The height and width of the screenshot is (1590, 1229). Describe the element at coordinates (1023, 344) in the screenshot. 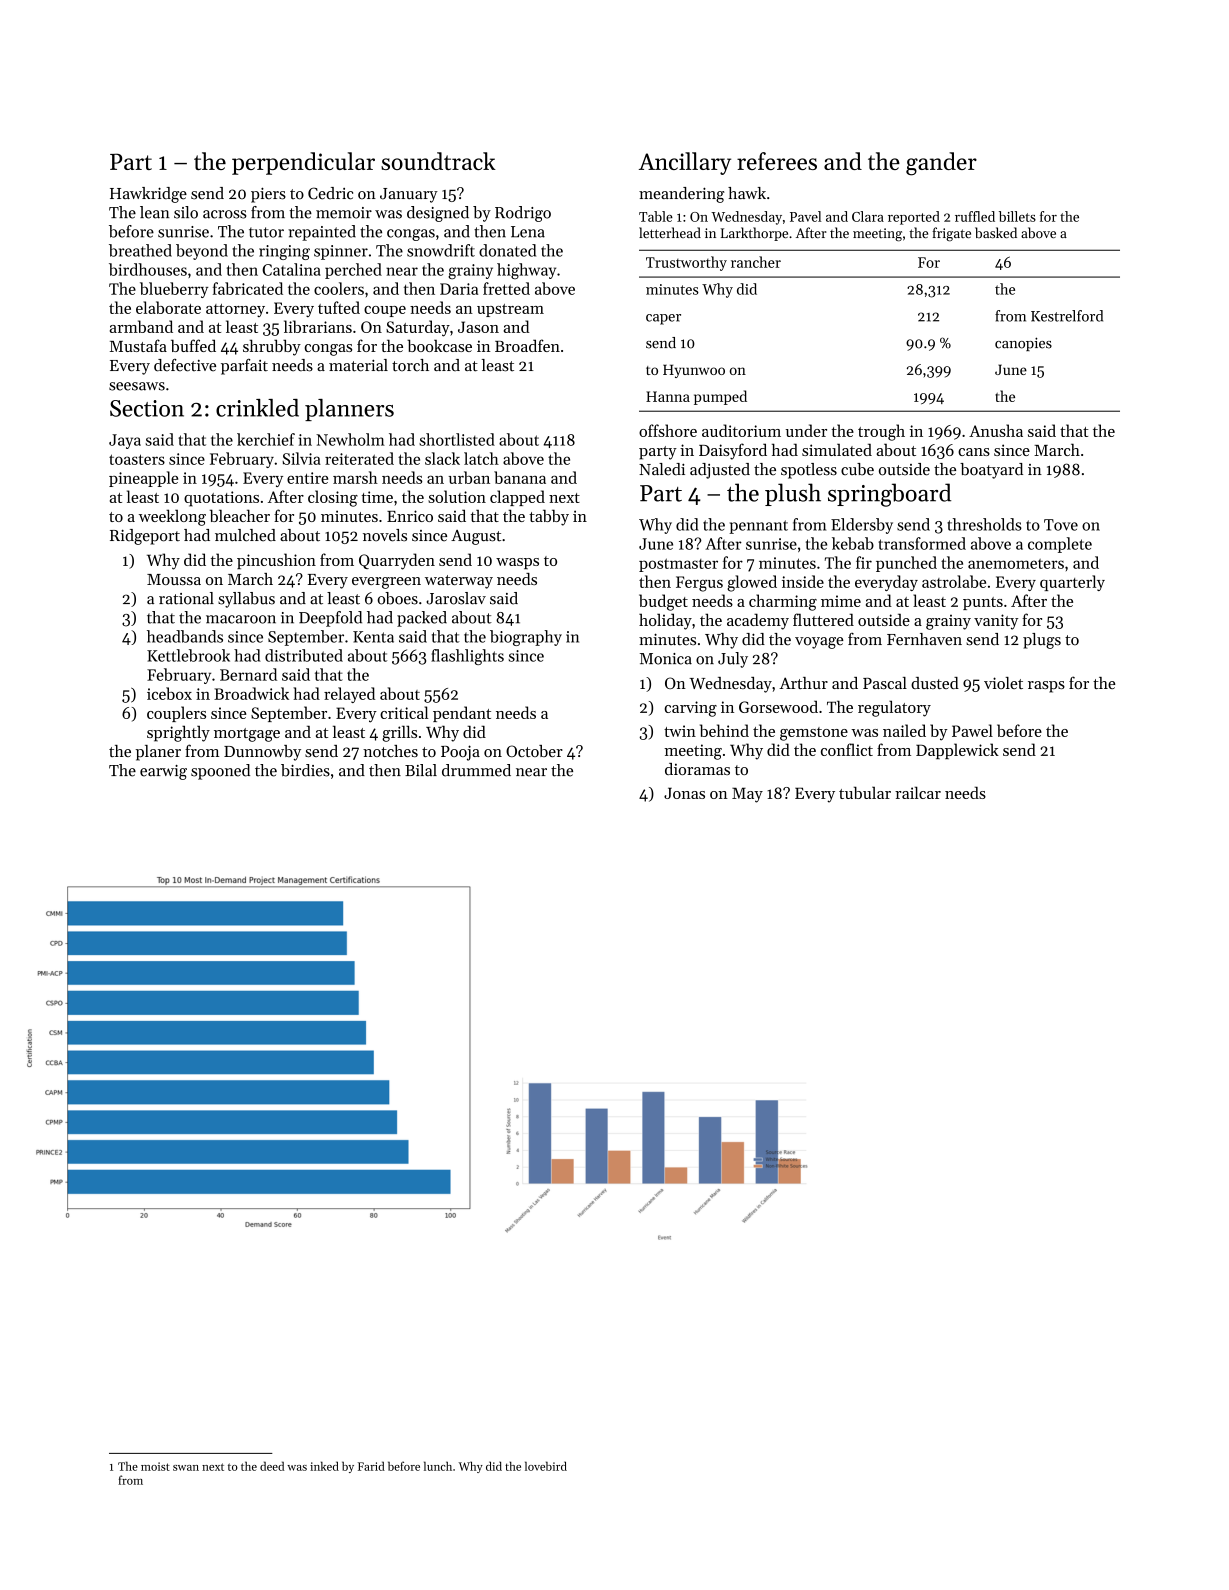

I see `canopies` at that location.
